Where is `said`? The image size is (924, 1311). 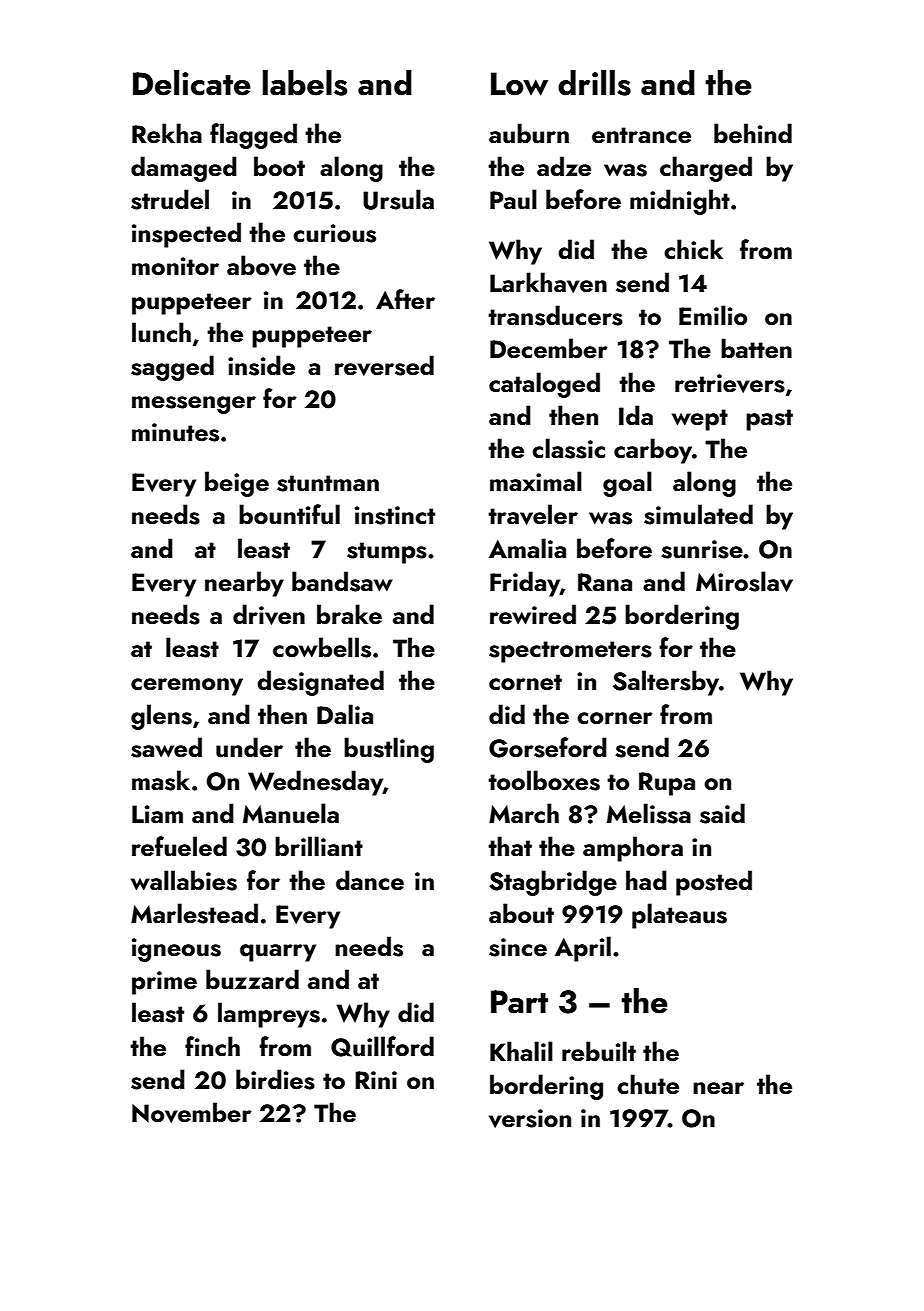
said is located at coordinates (722, 813).
